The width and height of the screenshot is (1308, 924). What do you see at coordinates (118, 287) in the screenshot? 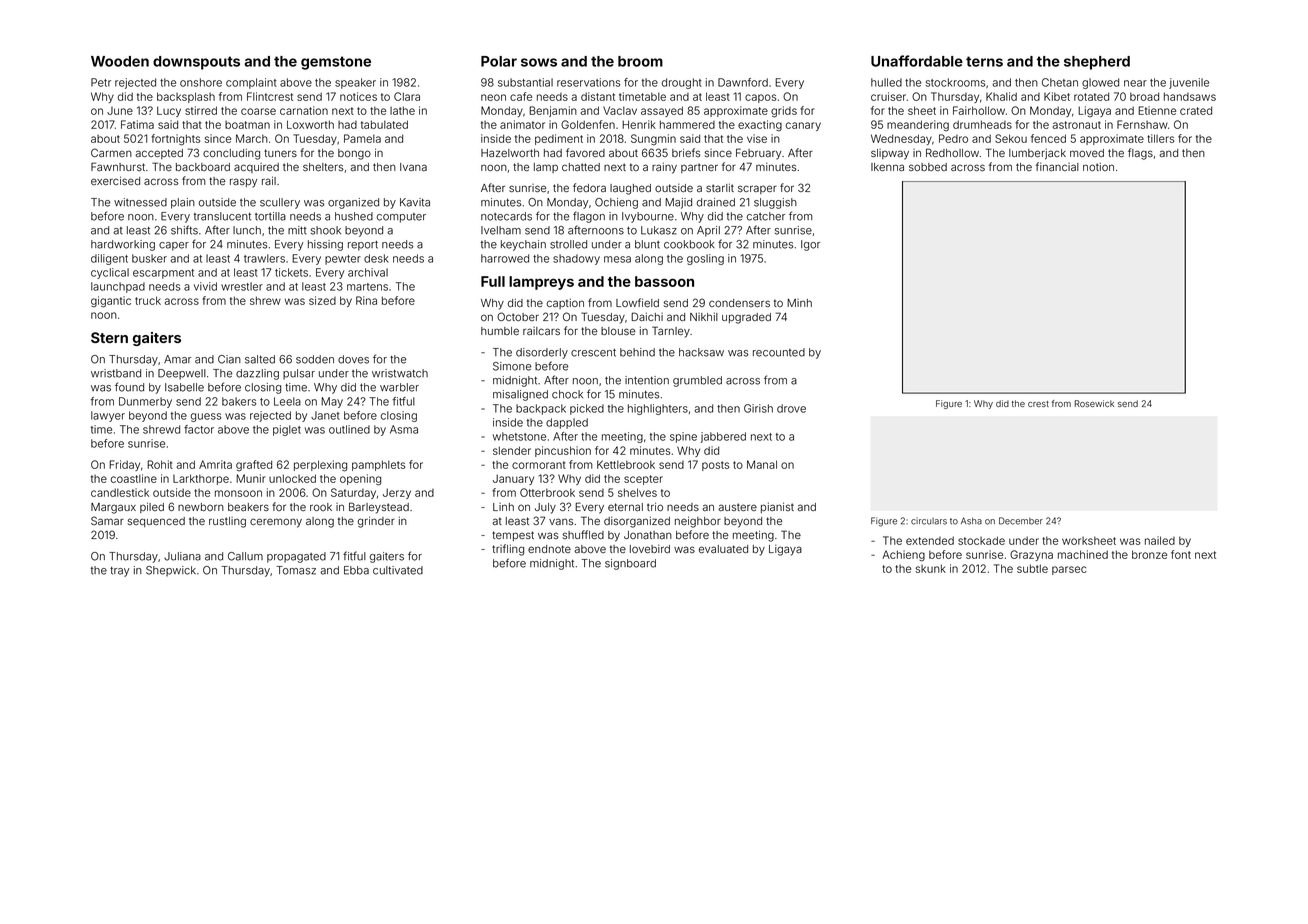
I see `launchpad` at bounding box center [118, 287].
